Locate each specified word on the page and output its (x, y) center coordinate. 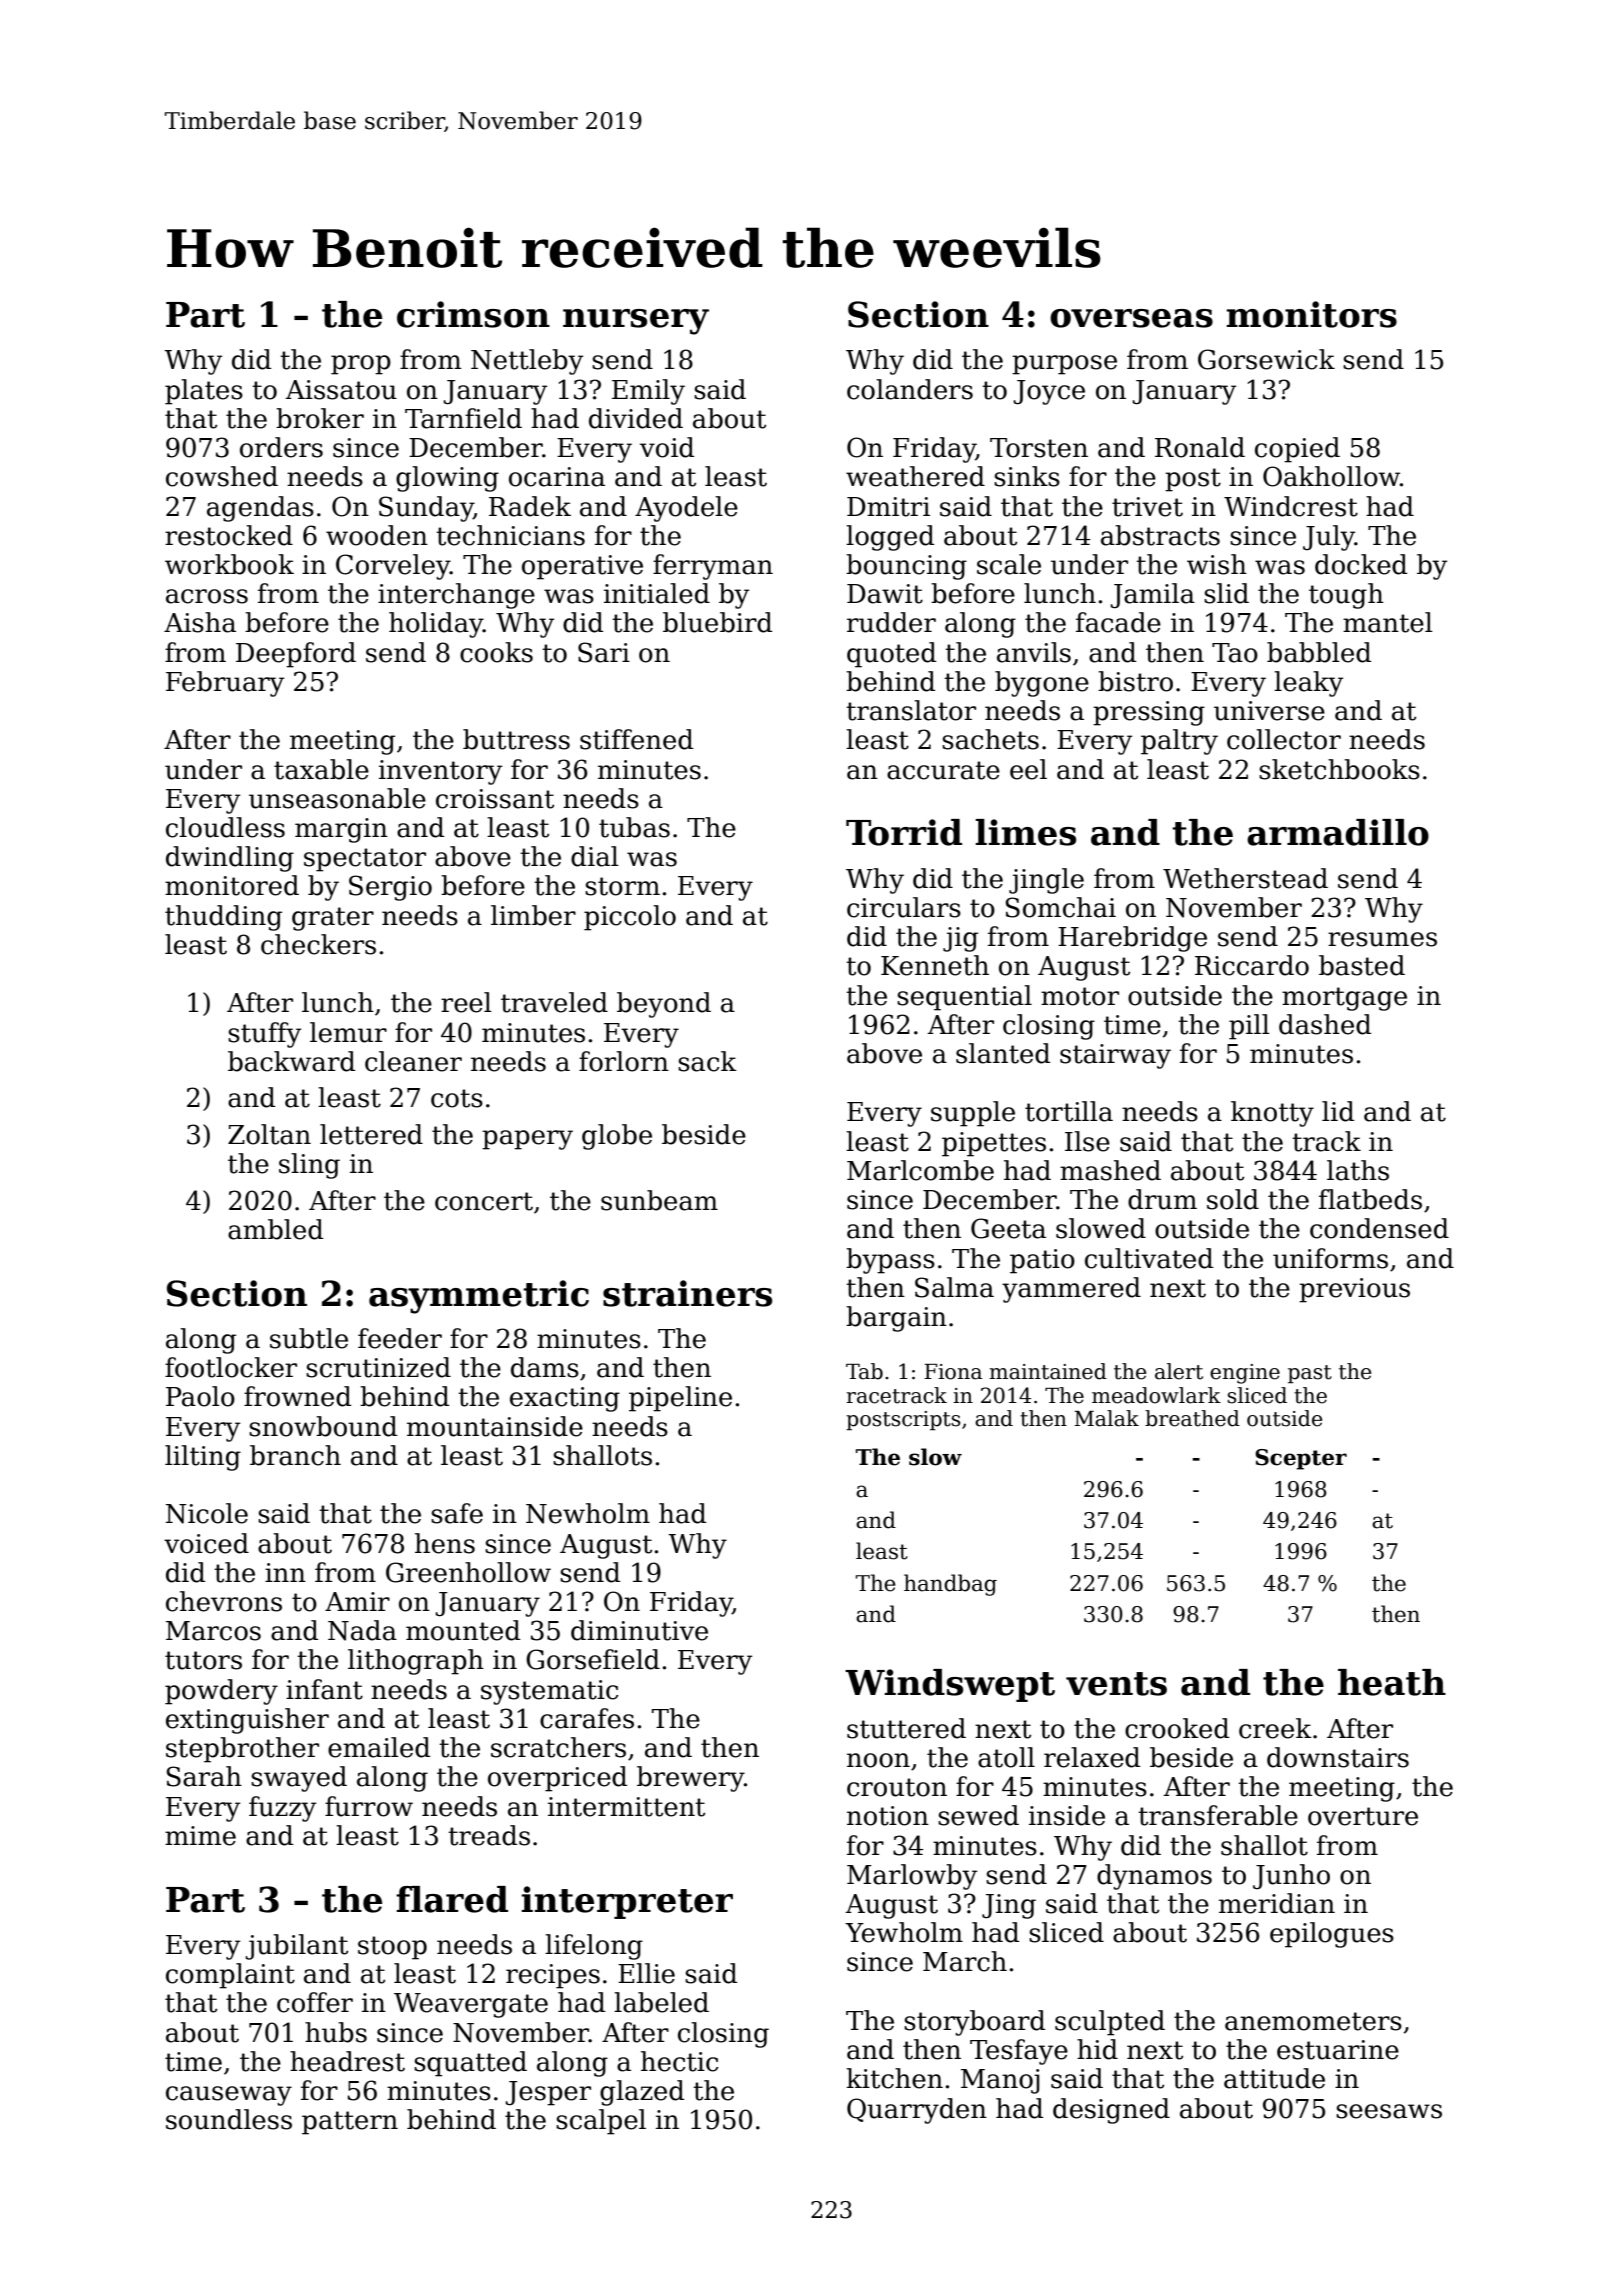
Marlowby (912, 1877)
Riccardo (1252, 965)
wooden (377, 535)
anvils (1034, 652)
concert (484, 1201)
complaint (230, 1976)
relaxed (1092, 1757)
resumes (1382, 939)
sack (707, 1061)
